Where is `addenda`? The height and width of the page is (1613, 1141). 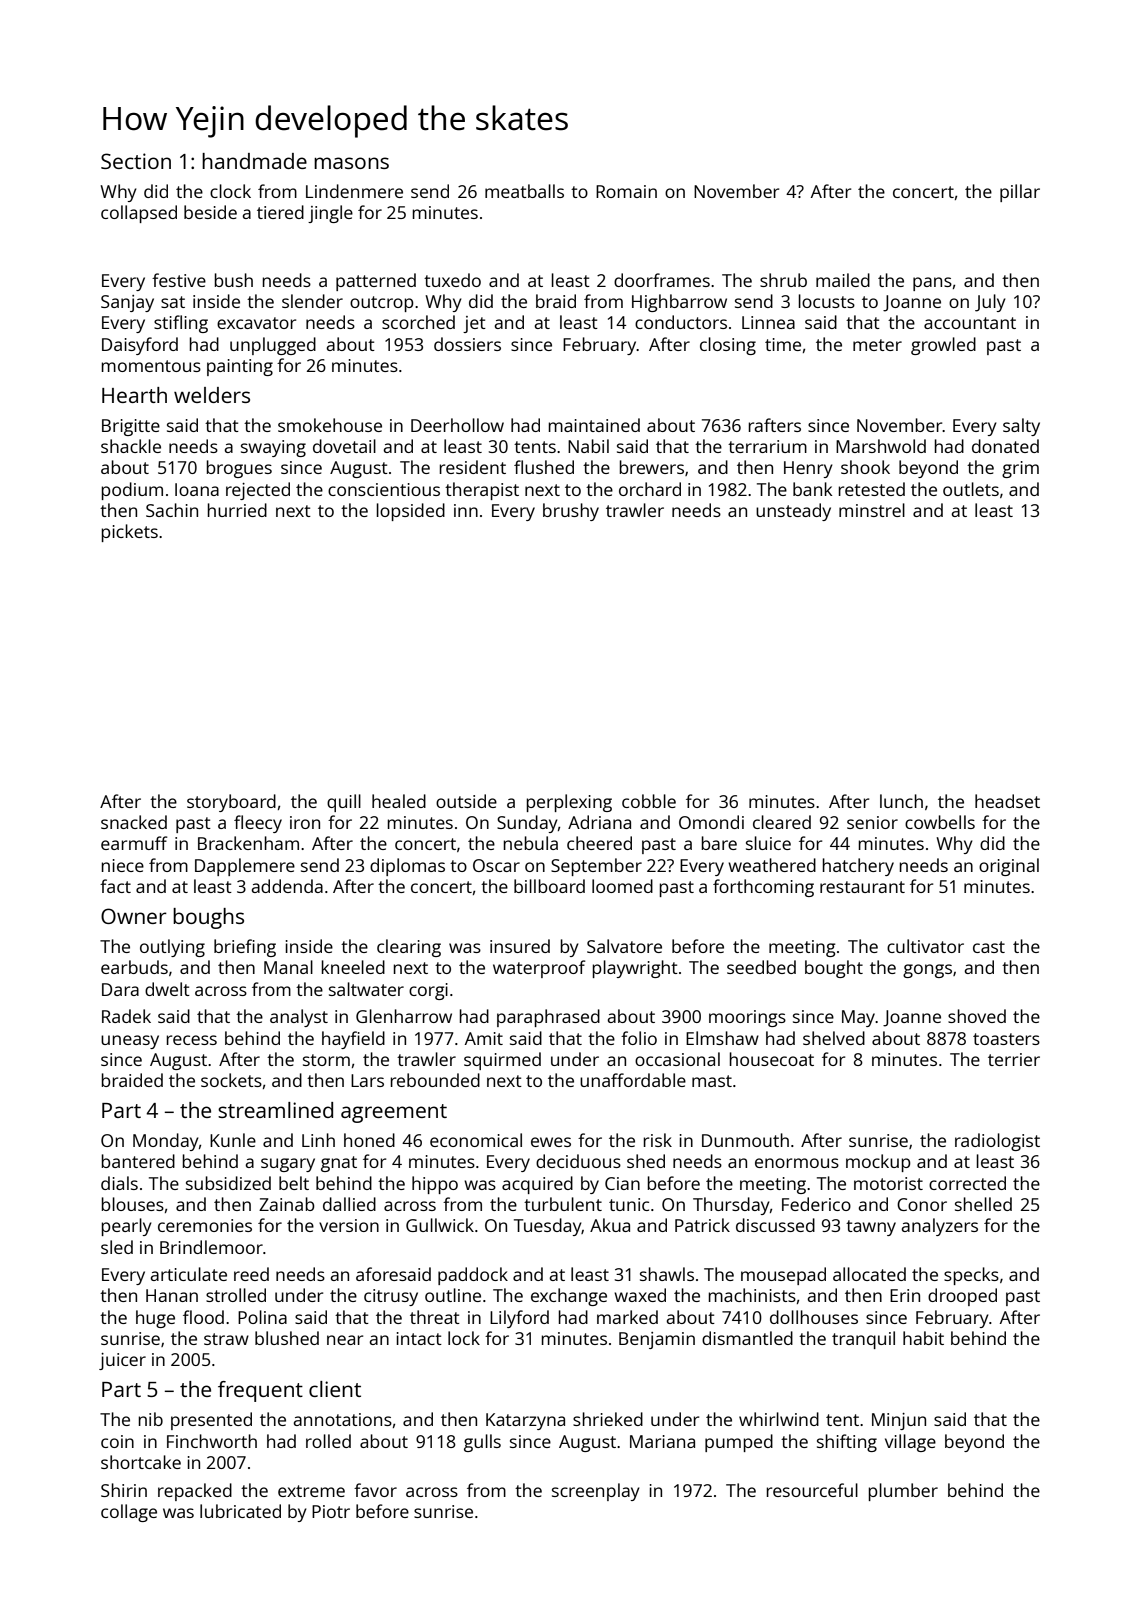
addenda is located at coordinates (287, 886).
